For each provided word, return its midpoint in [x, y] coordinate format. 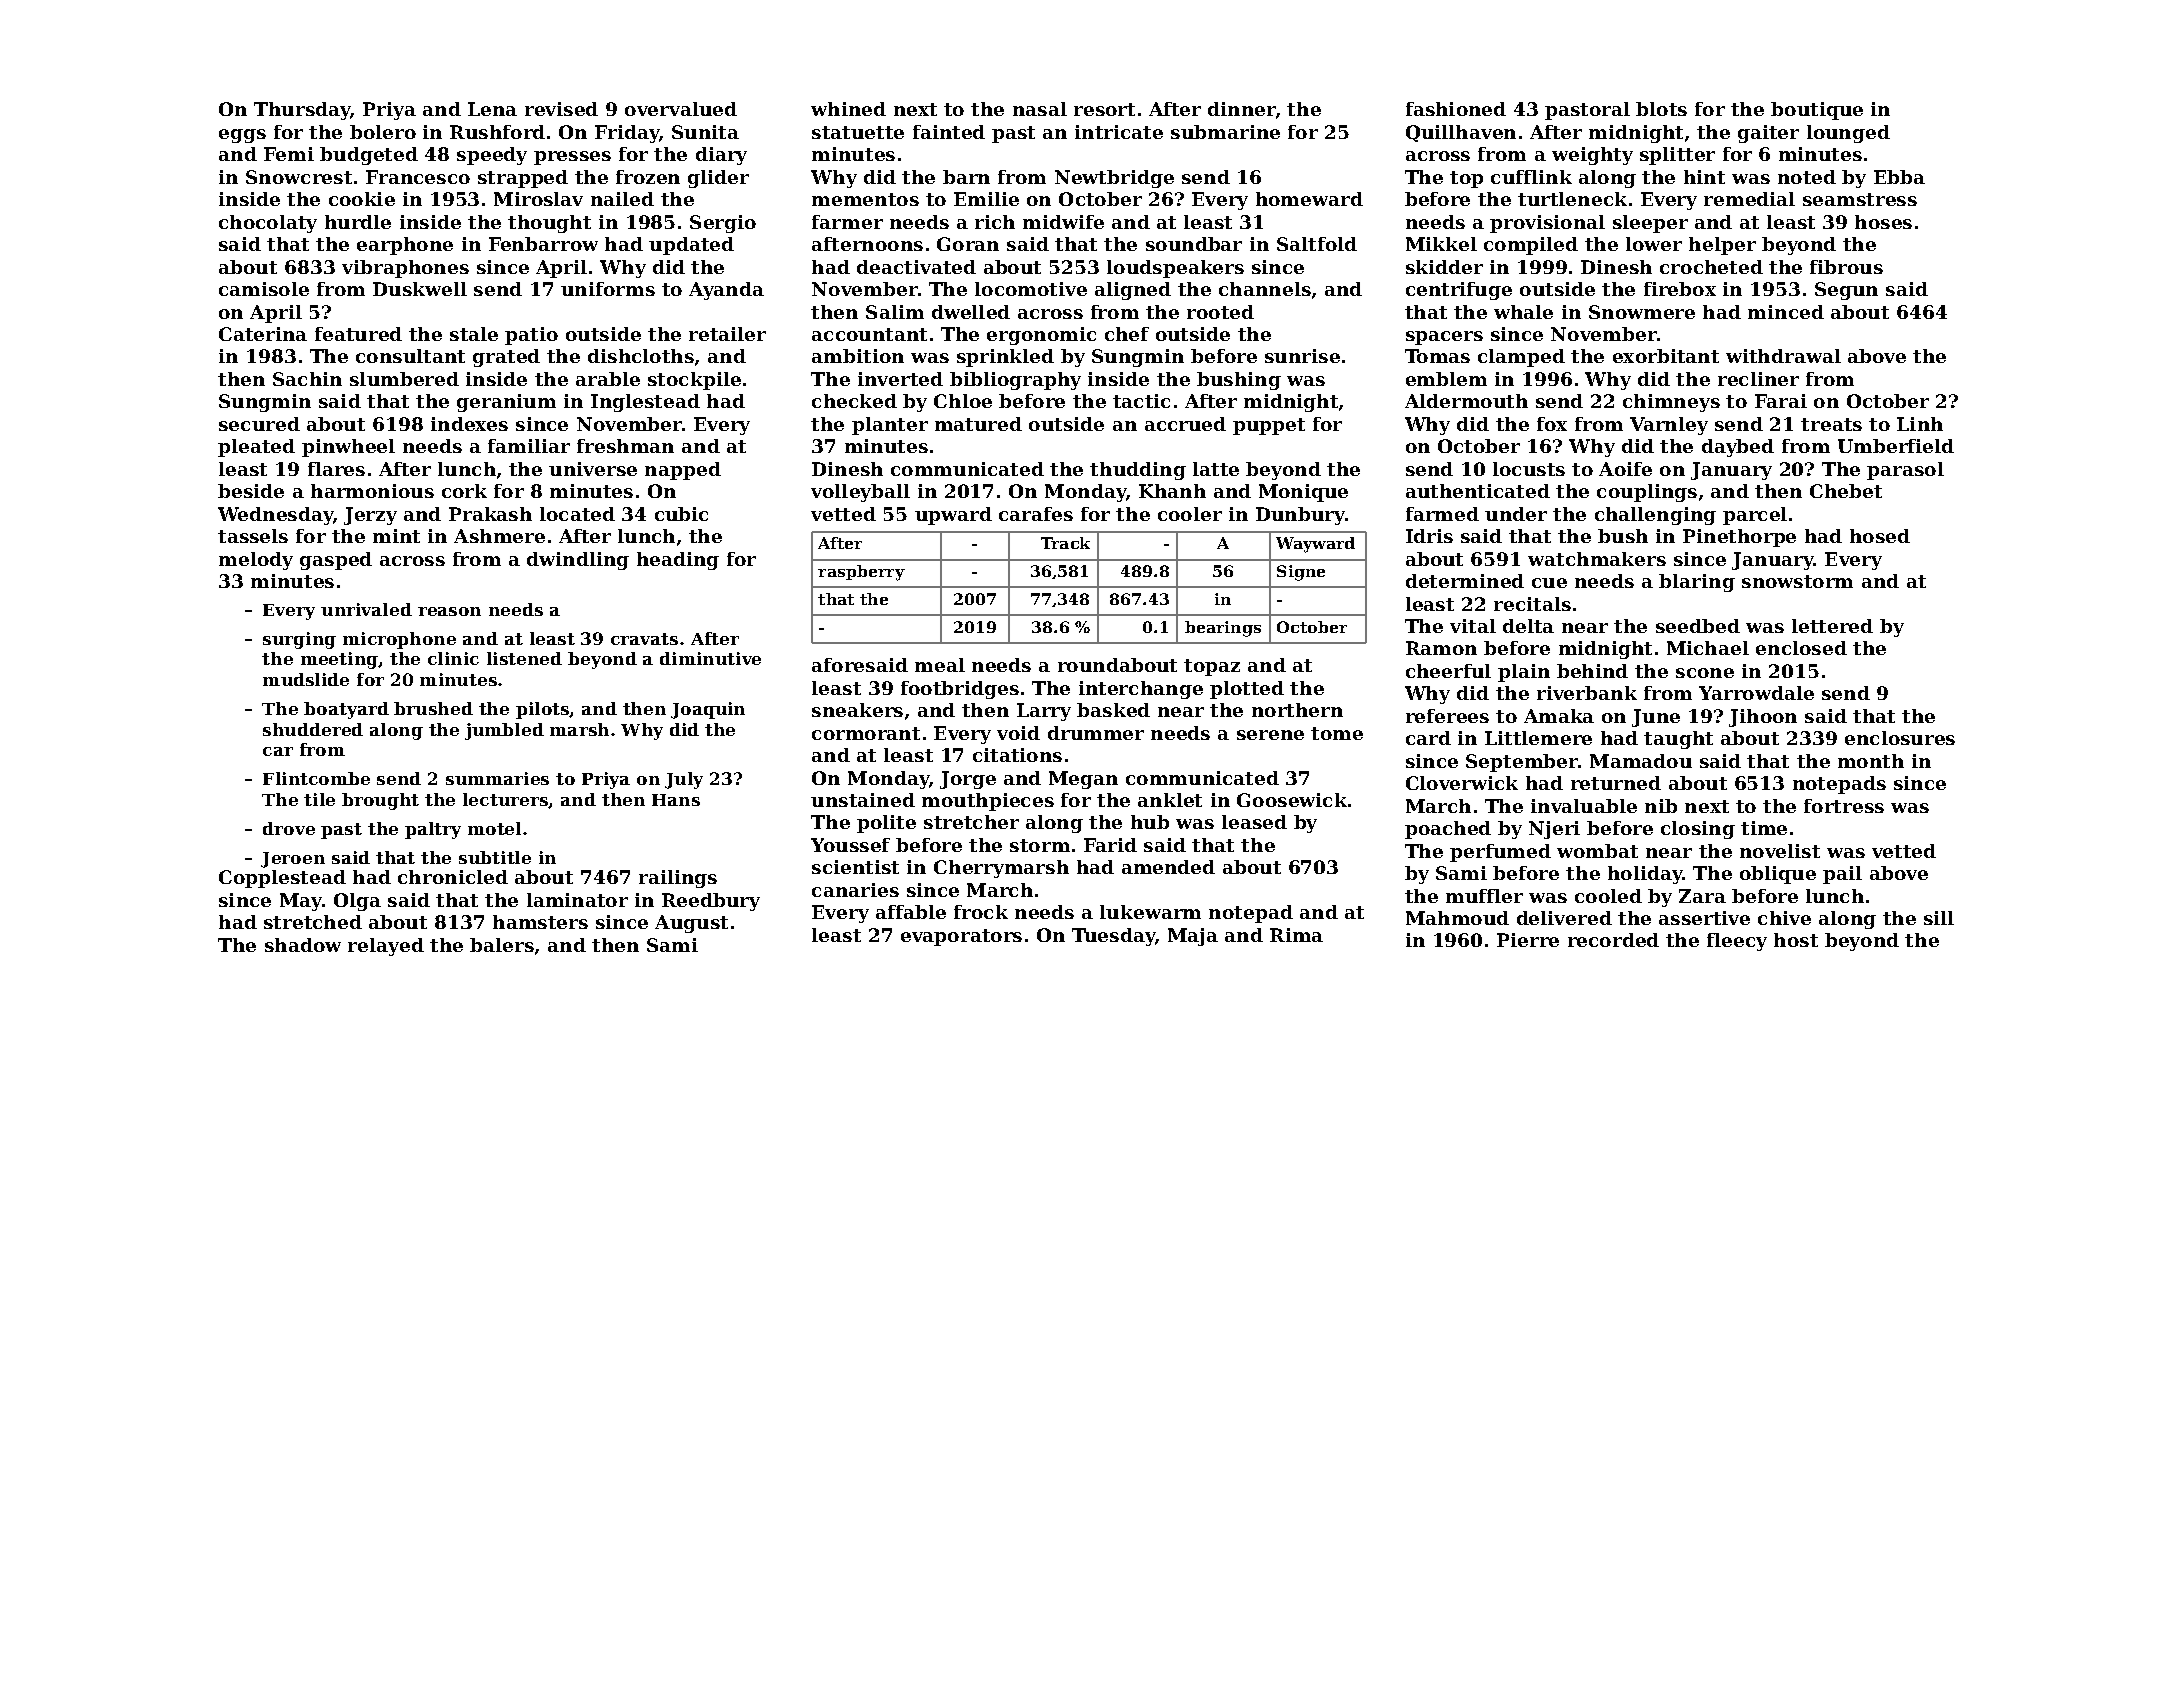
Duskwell [420, 289]
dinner [1242, 109]
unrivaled [366, 609]
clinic [453, 658]
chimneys [1671, 403]
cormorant [866, 733]
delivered [1564, 918]
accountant [869, 334]
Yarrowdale [1756, 693]
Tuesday [1113, 937]
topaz [1212, 667]
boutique [1817, 111]
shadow [303, 945]
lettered [1832, 626]
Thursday [302, 111]
